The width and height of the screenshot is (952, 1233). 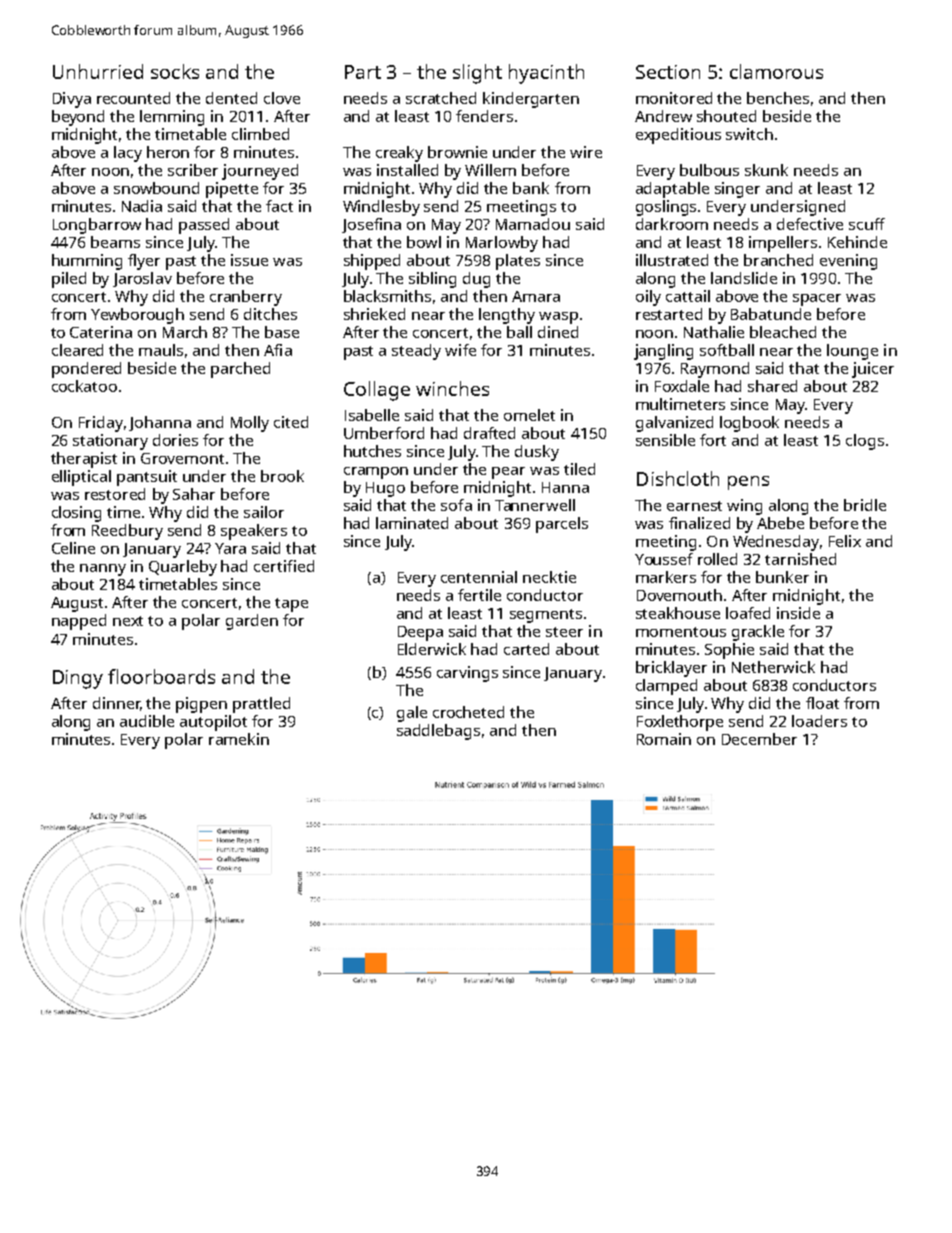 I want to click on Windlesby, so click(x=381, y=208).
